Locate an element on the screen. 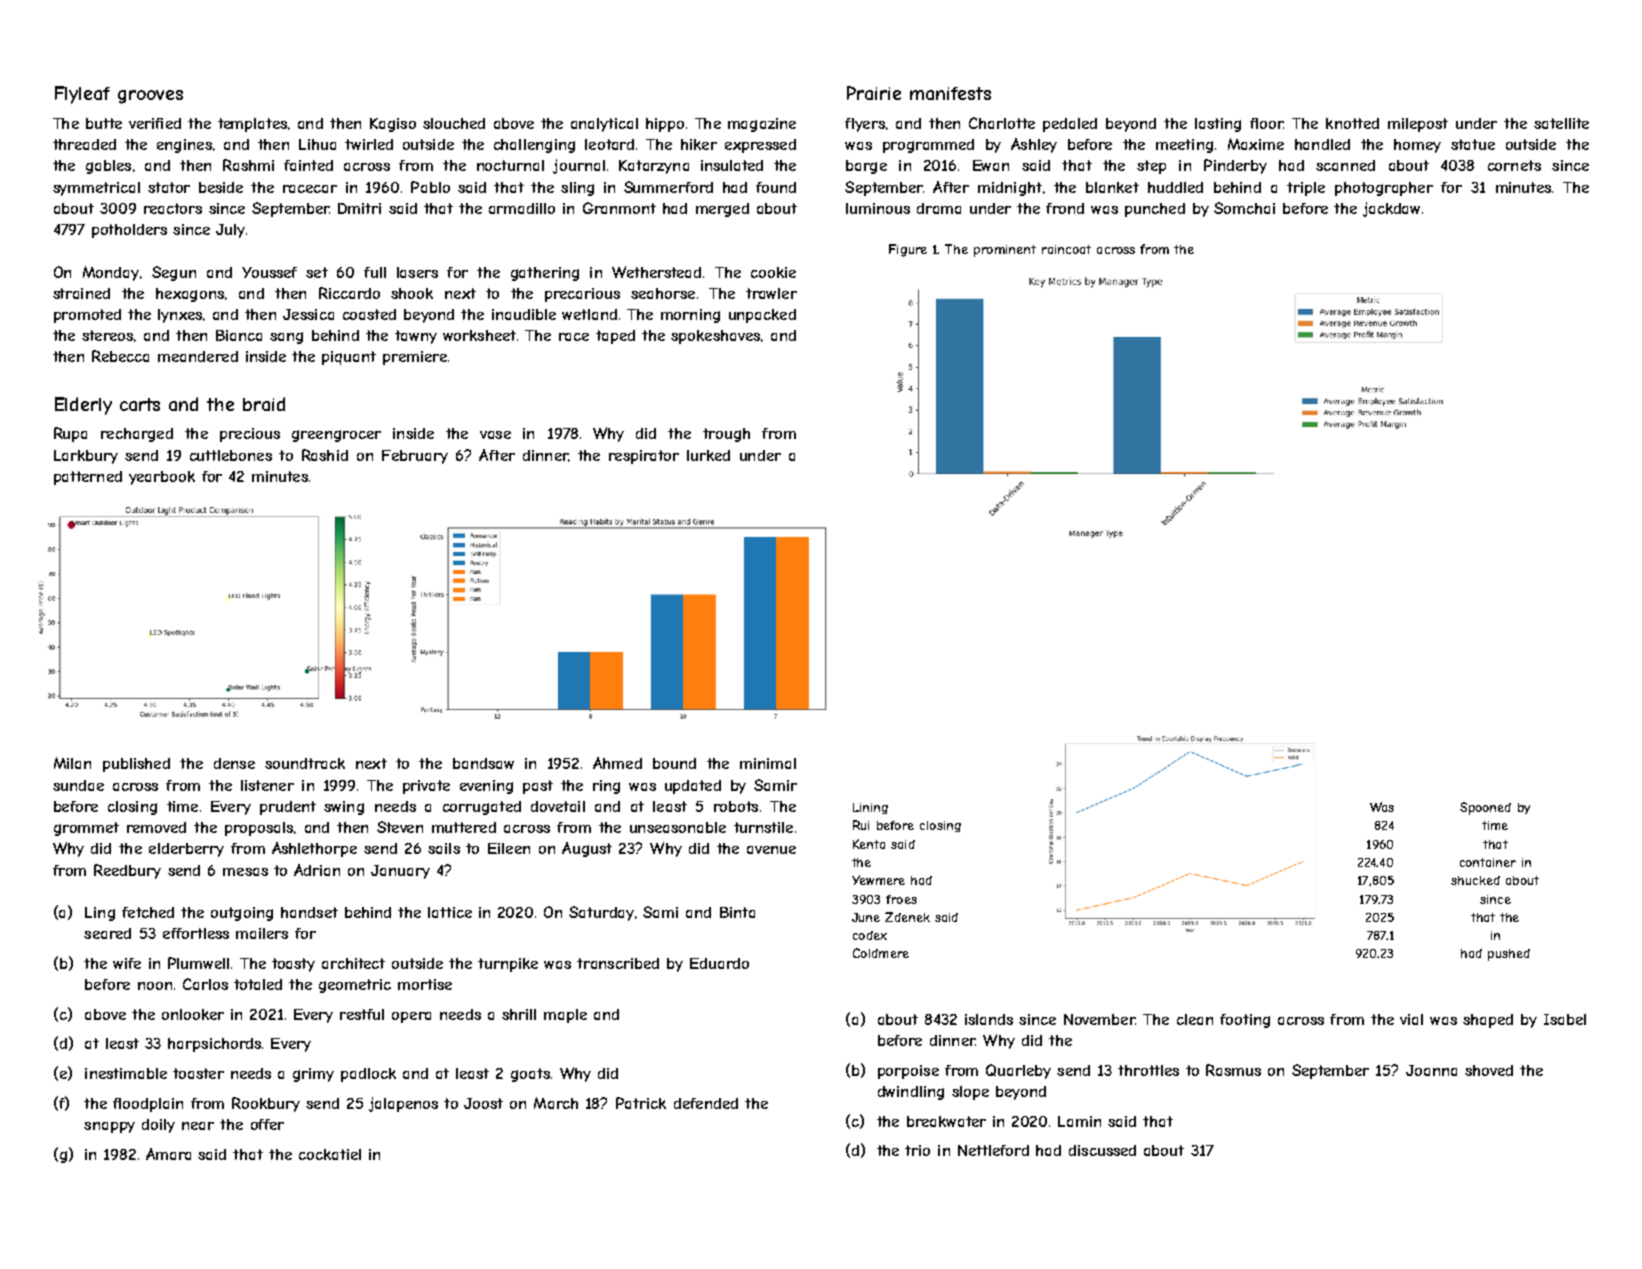  spokeshaves is located at coordinates (715, 337).
